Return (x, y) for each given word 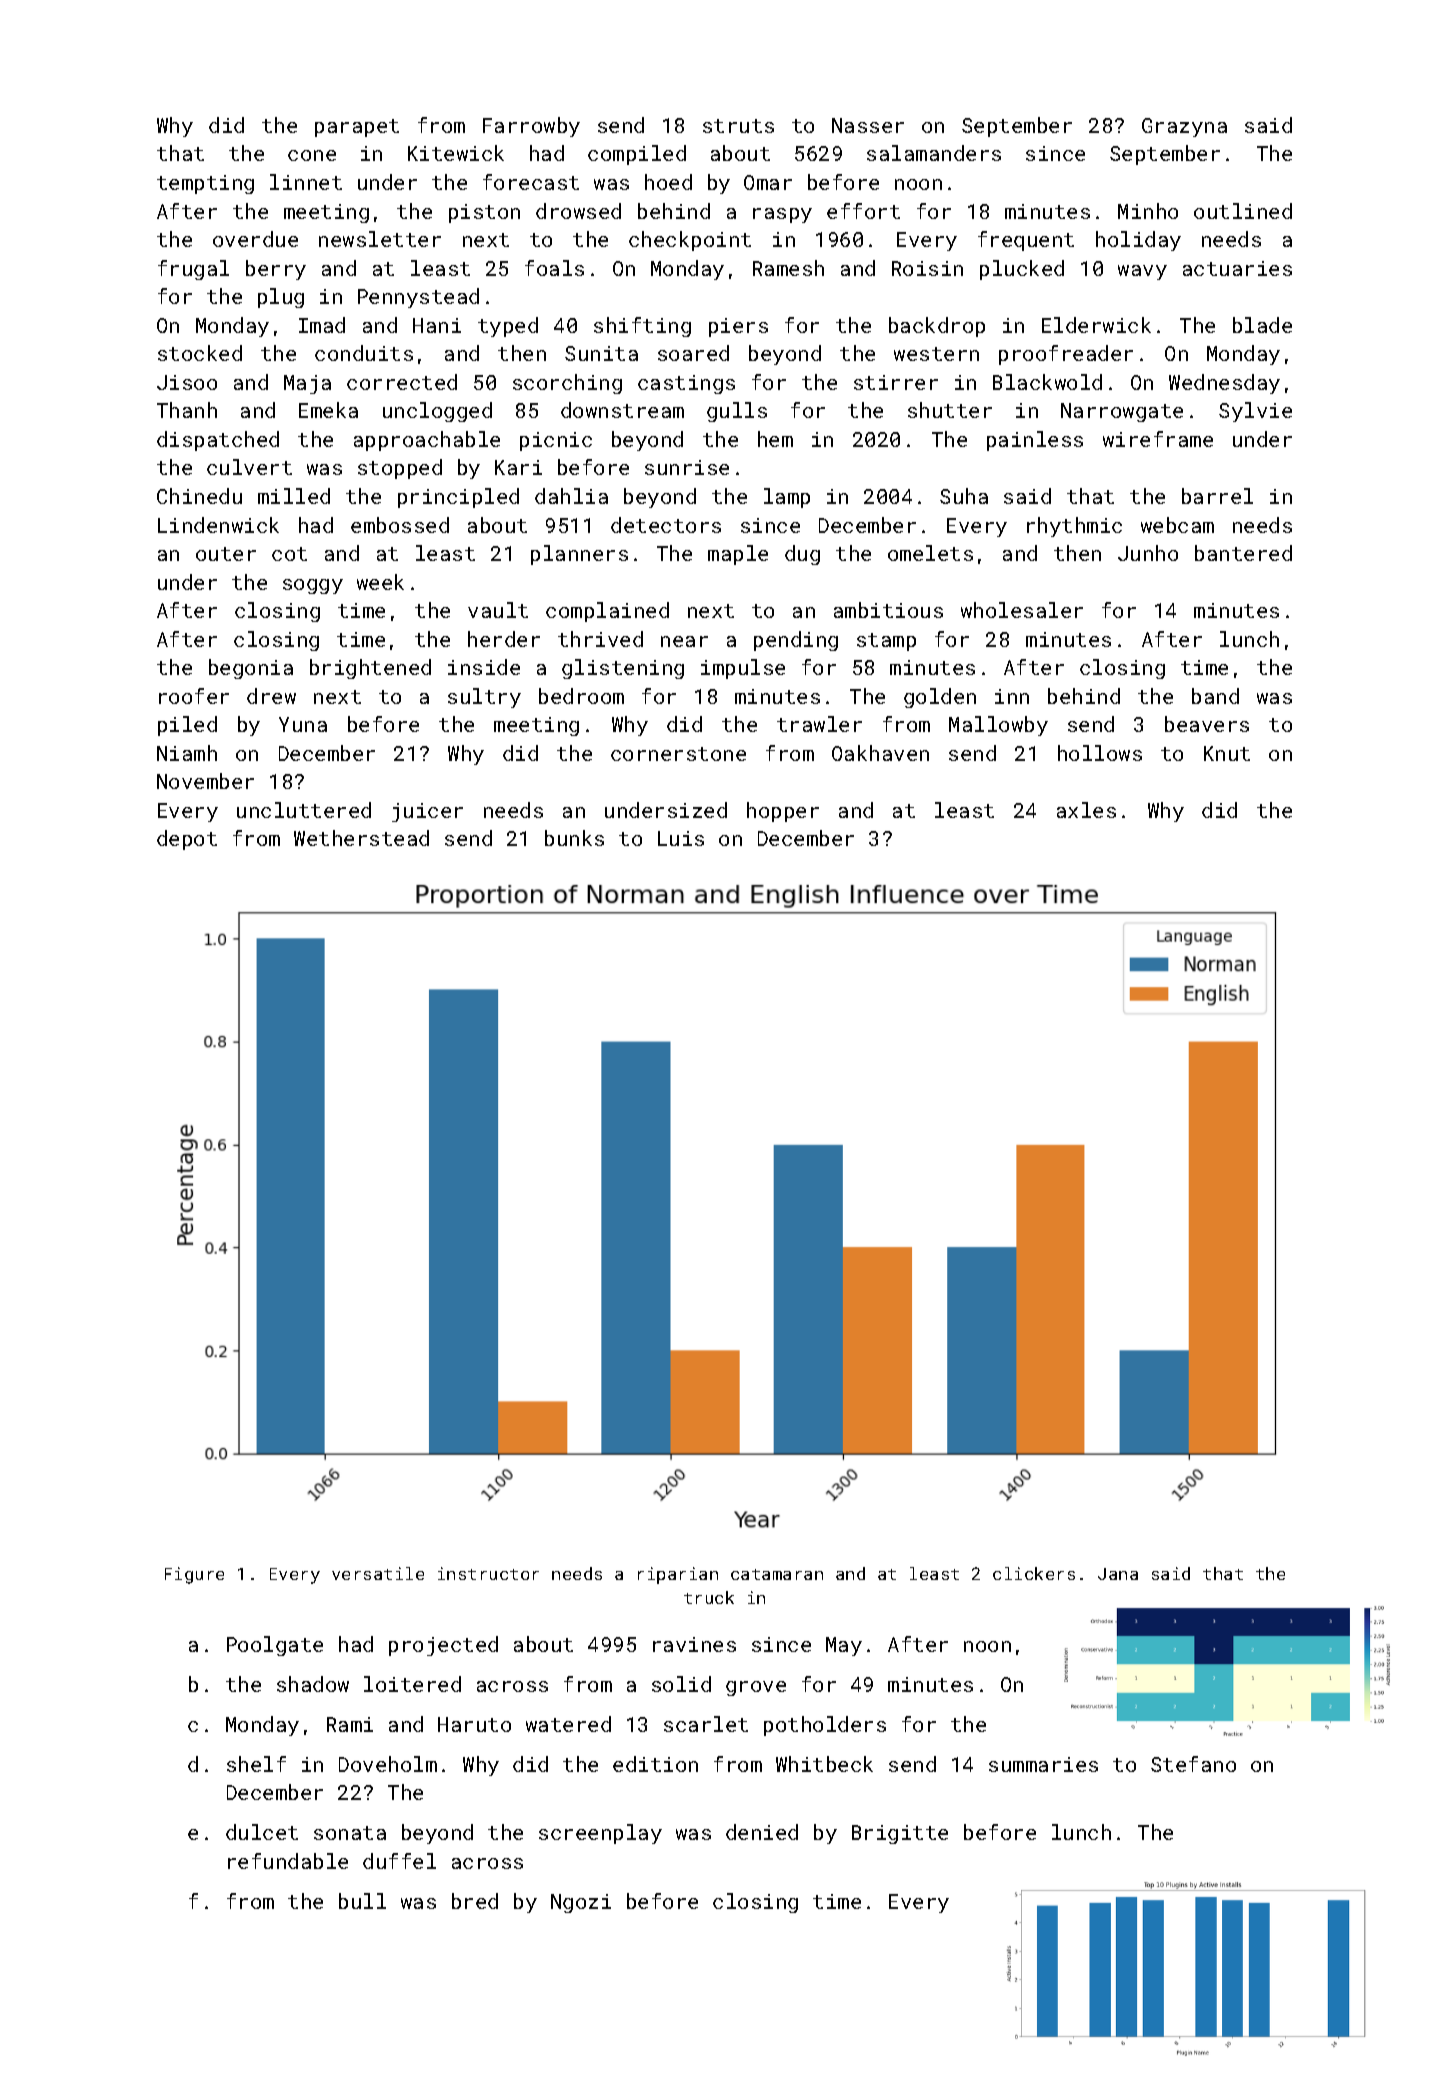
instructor (488, 1573)
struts (738, 126)
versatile (378, 1573)
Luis (681, 838)
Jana (1118, 1574)
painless (1035, 441)
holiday (1138, 241)
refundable (288, 1861)
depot (187, 840)
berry (276, 270)
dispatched (218, 441)
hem (775, 439)
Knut (1227, 753)
